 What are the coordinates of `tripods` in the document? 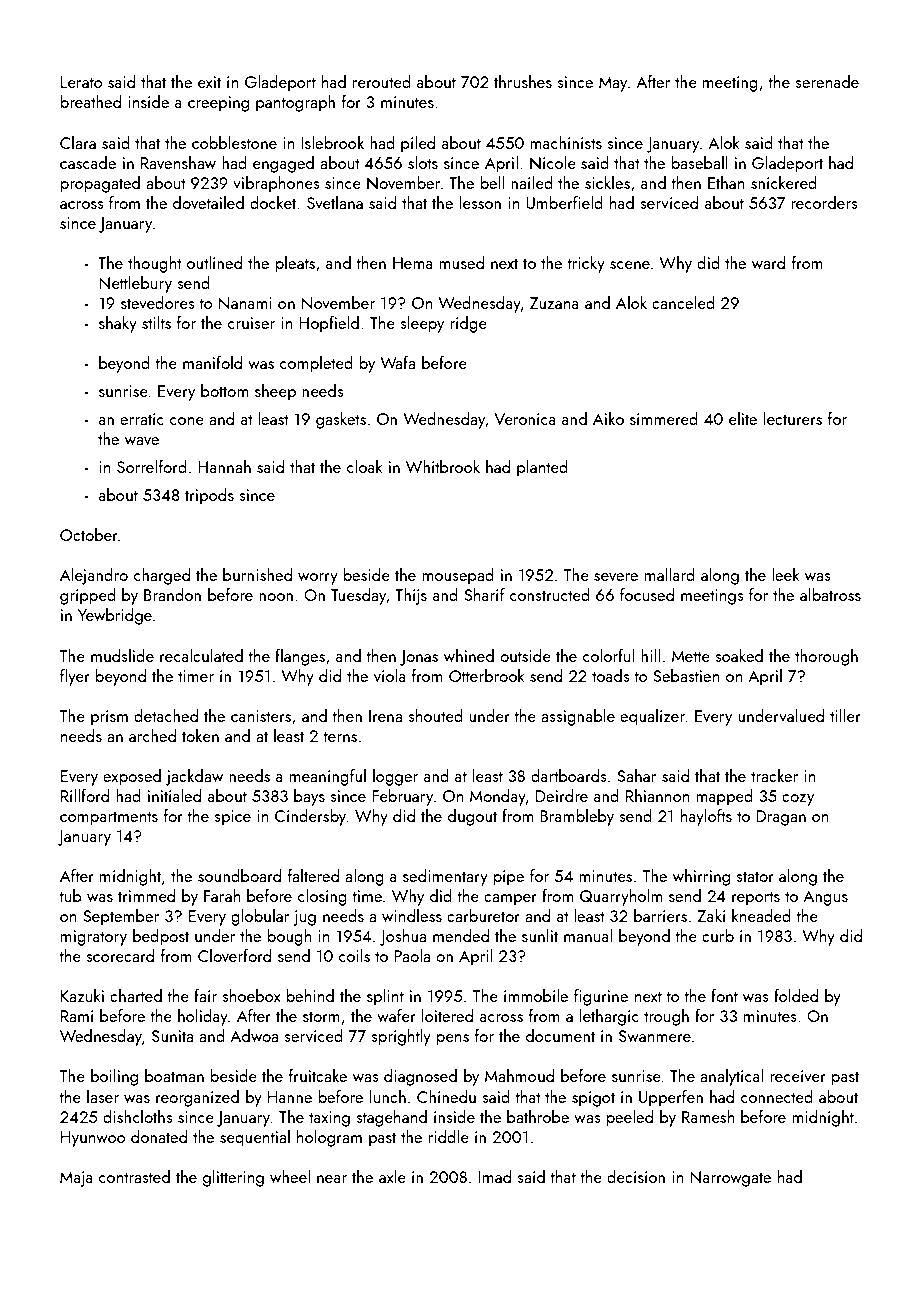 It's located at (209, 496).
